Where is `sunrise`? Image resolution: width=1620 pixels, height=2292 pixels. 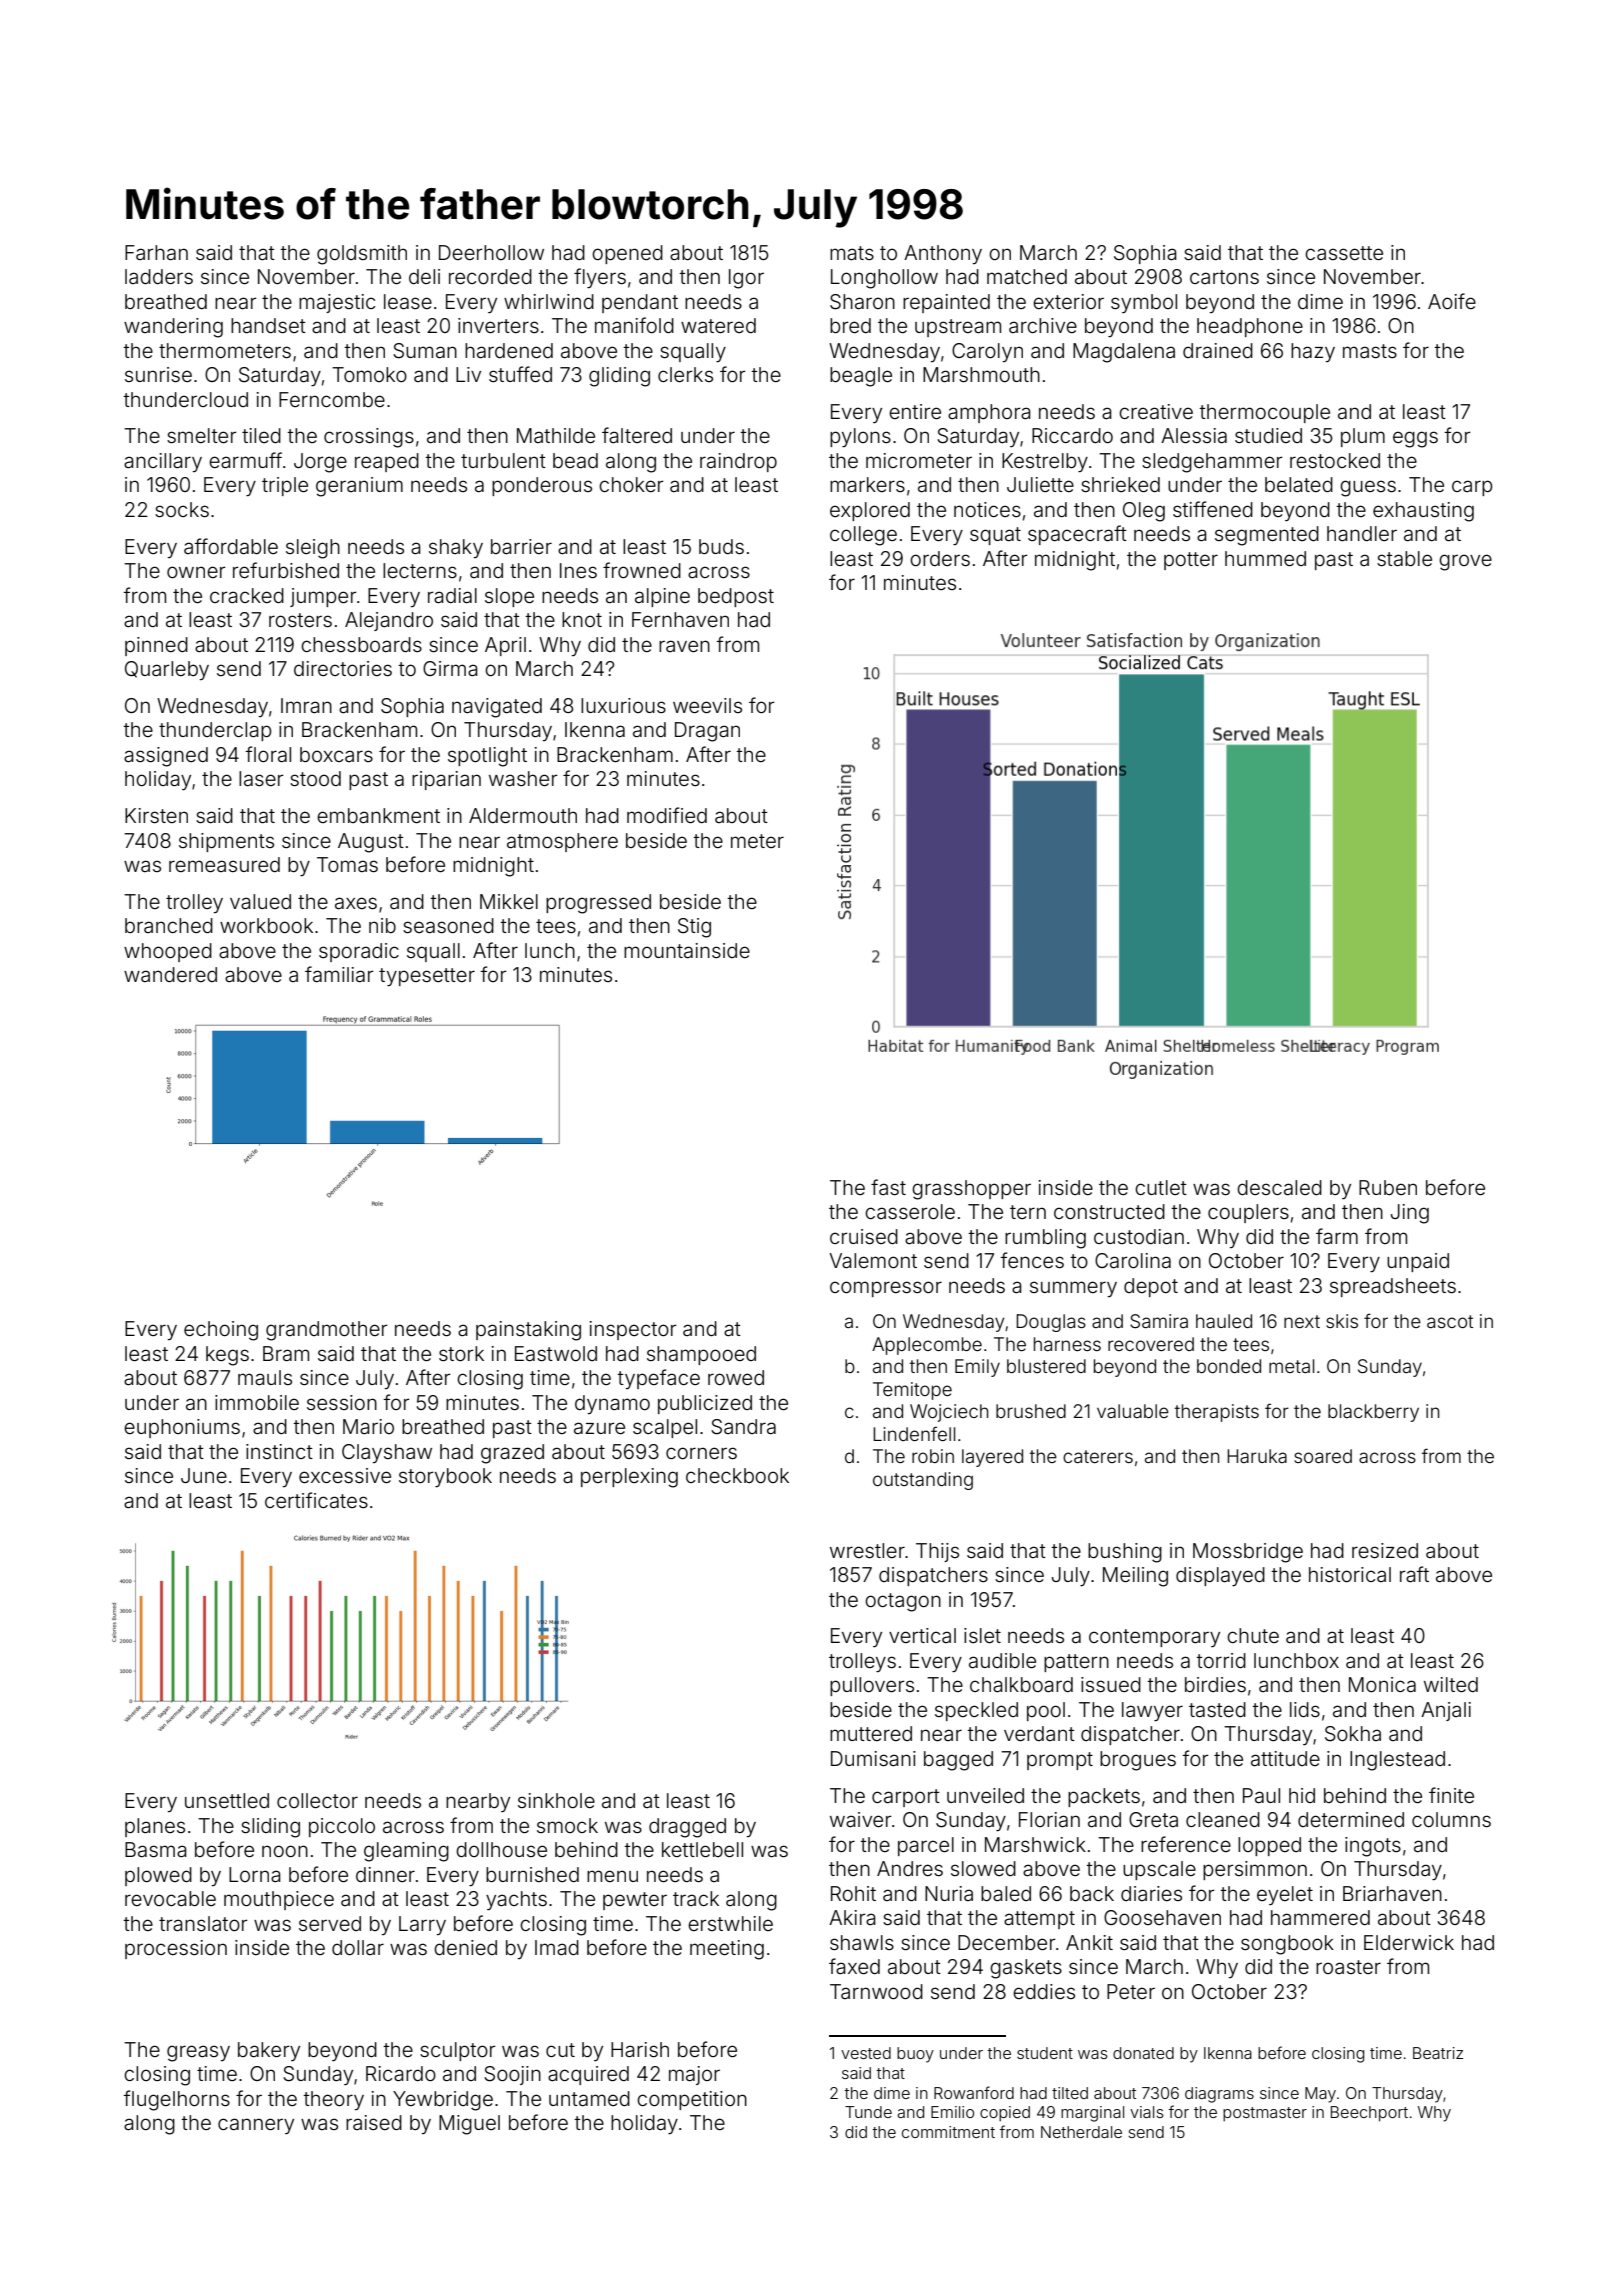 sunrise is located at coordinates (158, 374).
